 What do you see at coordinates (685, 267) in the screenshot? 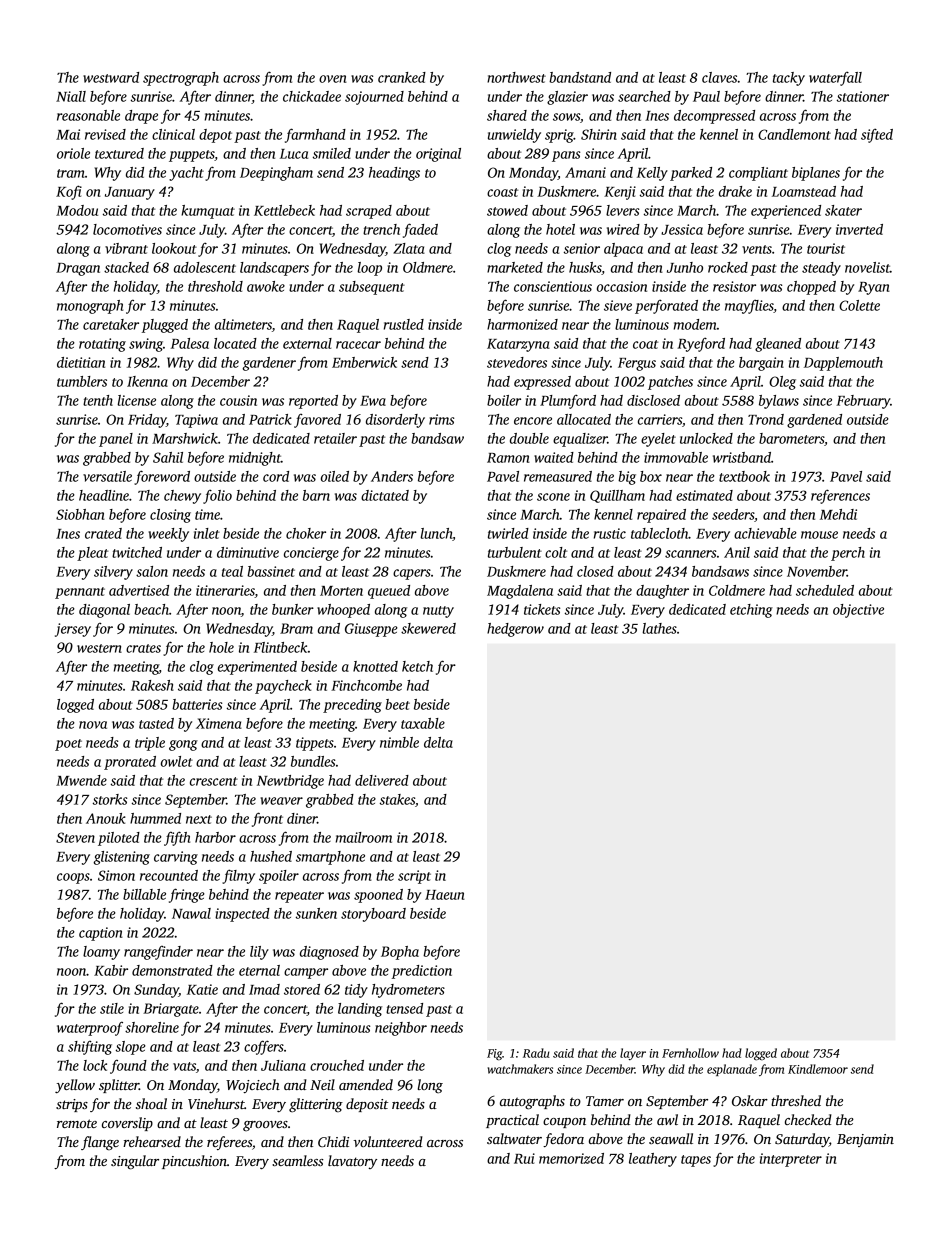
I see `Junho` at bounding box center [685, 267].
